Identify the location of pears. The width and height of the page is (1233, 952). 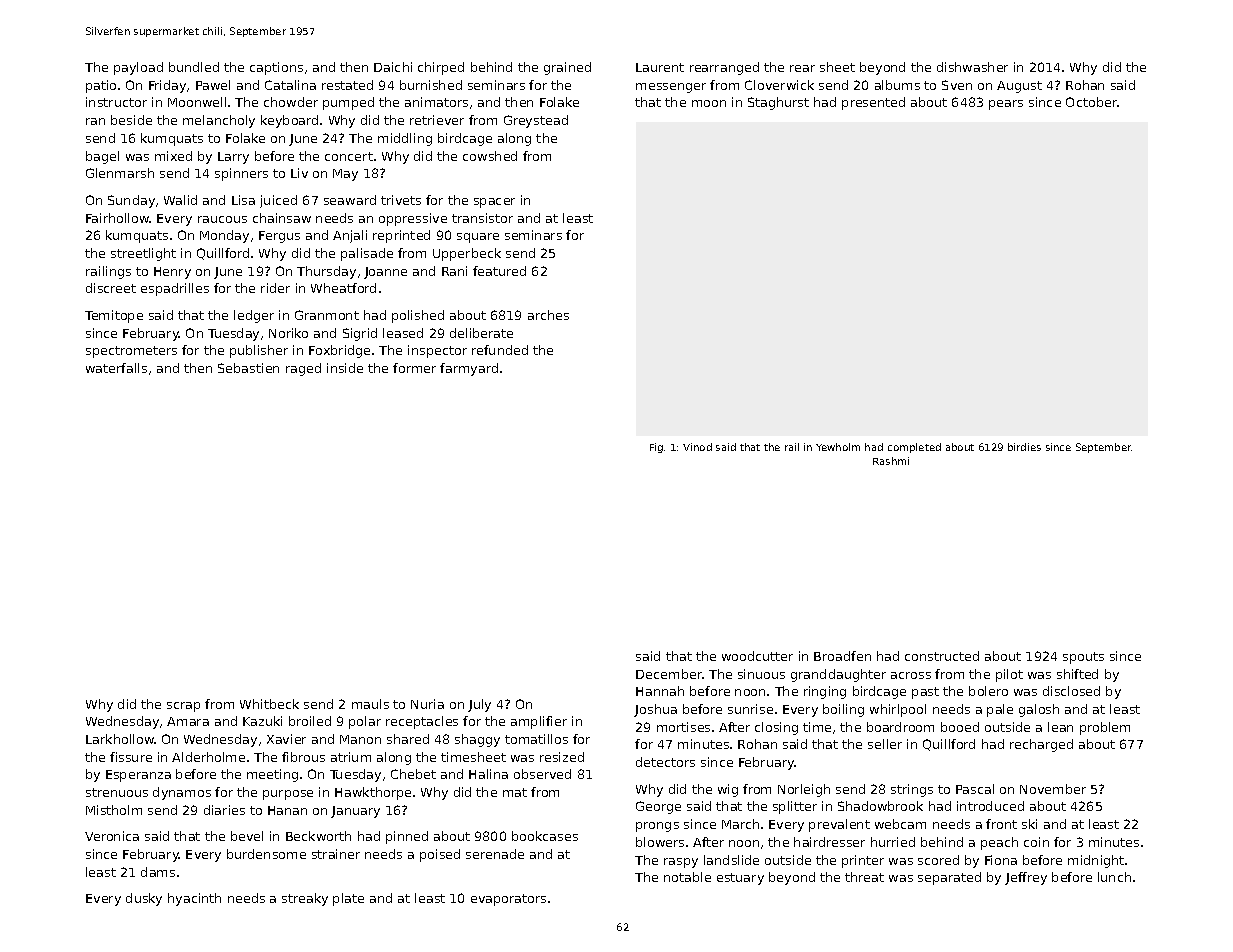
(1006, 105).
